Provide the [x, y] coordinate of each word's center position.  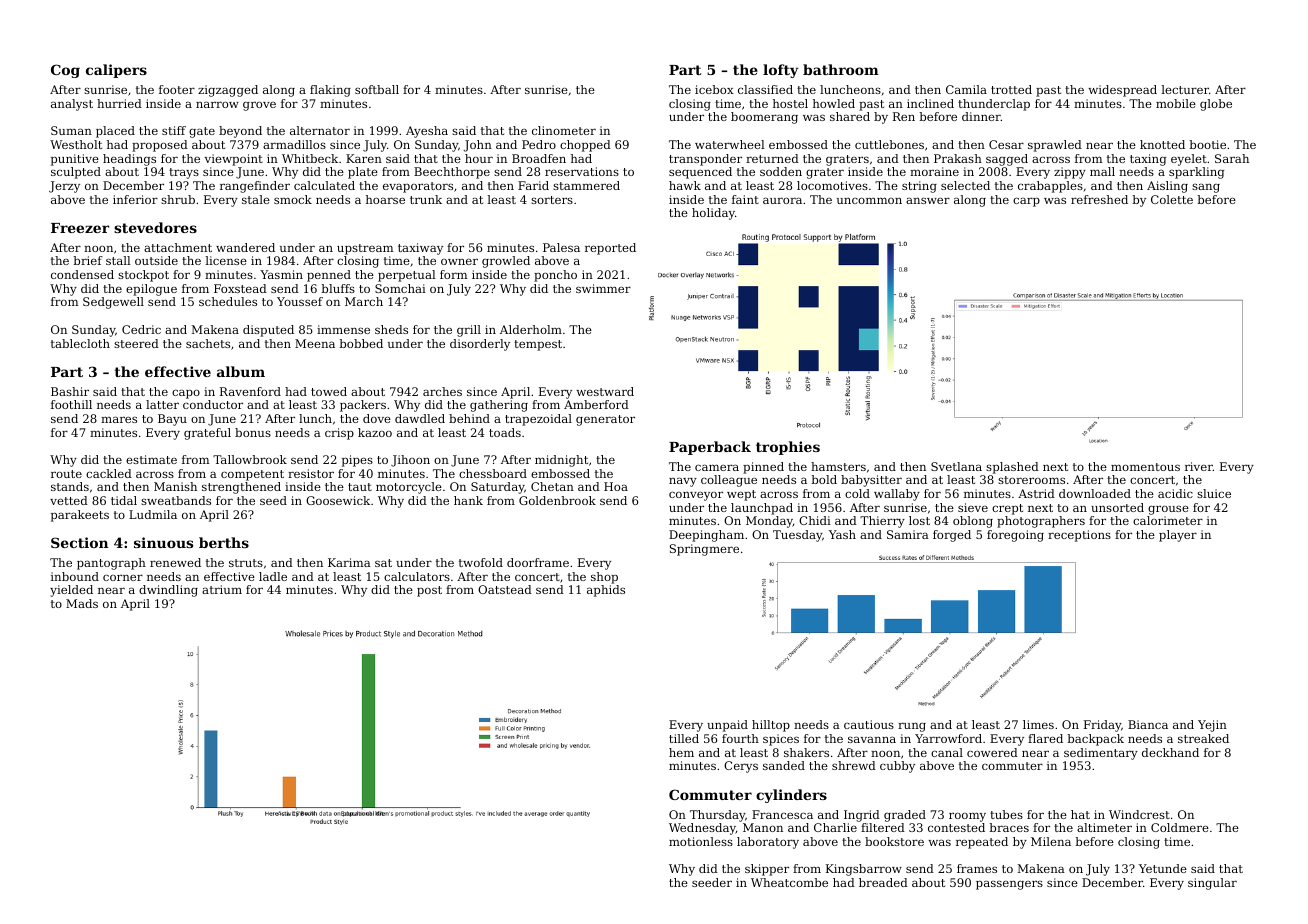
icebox [714, 89]
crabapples [1050, 187]
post [429, 591]
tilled [684, 738]
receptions [1079, 536]
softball [377, 89]
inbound [75, 576]
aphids [606, 591]
